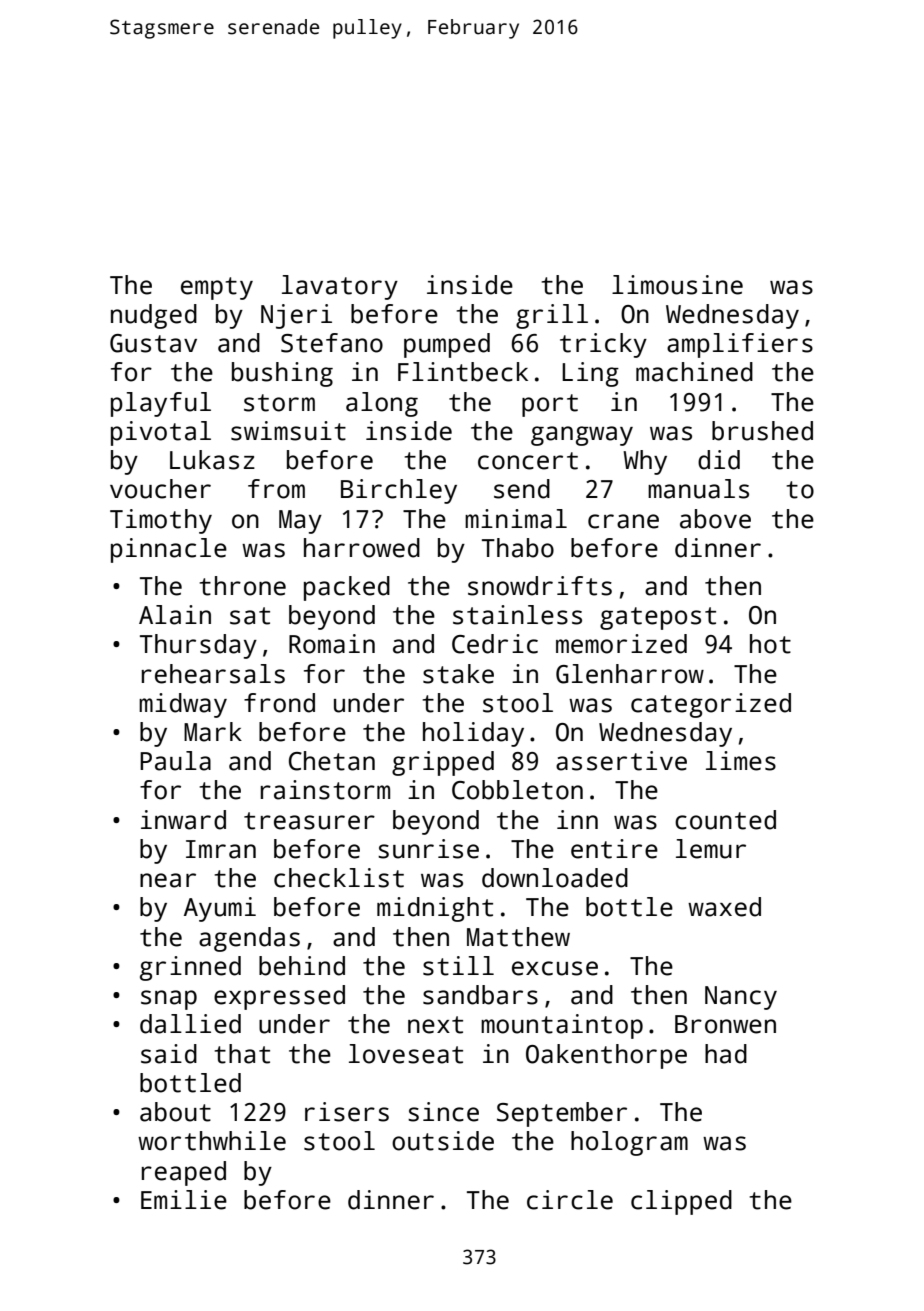  What do you see at coordinates (681, 1202) in the screenshot?
I see `clipped` at bounding box center [681, 1202].
